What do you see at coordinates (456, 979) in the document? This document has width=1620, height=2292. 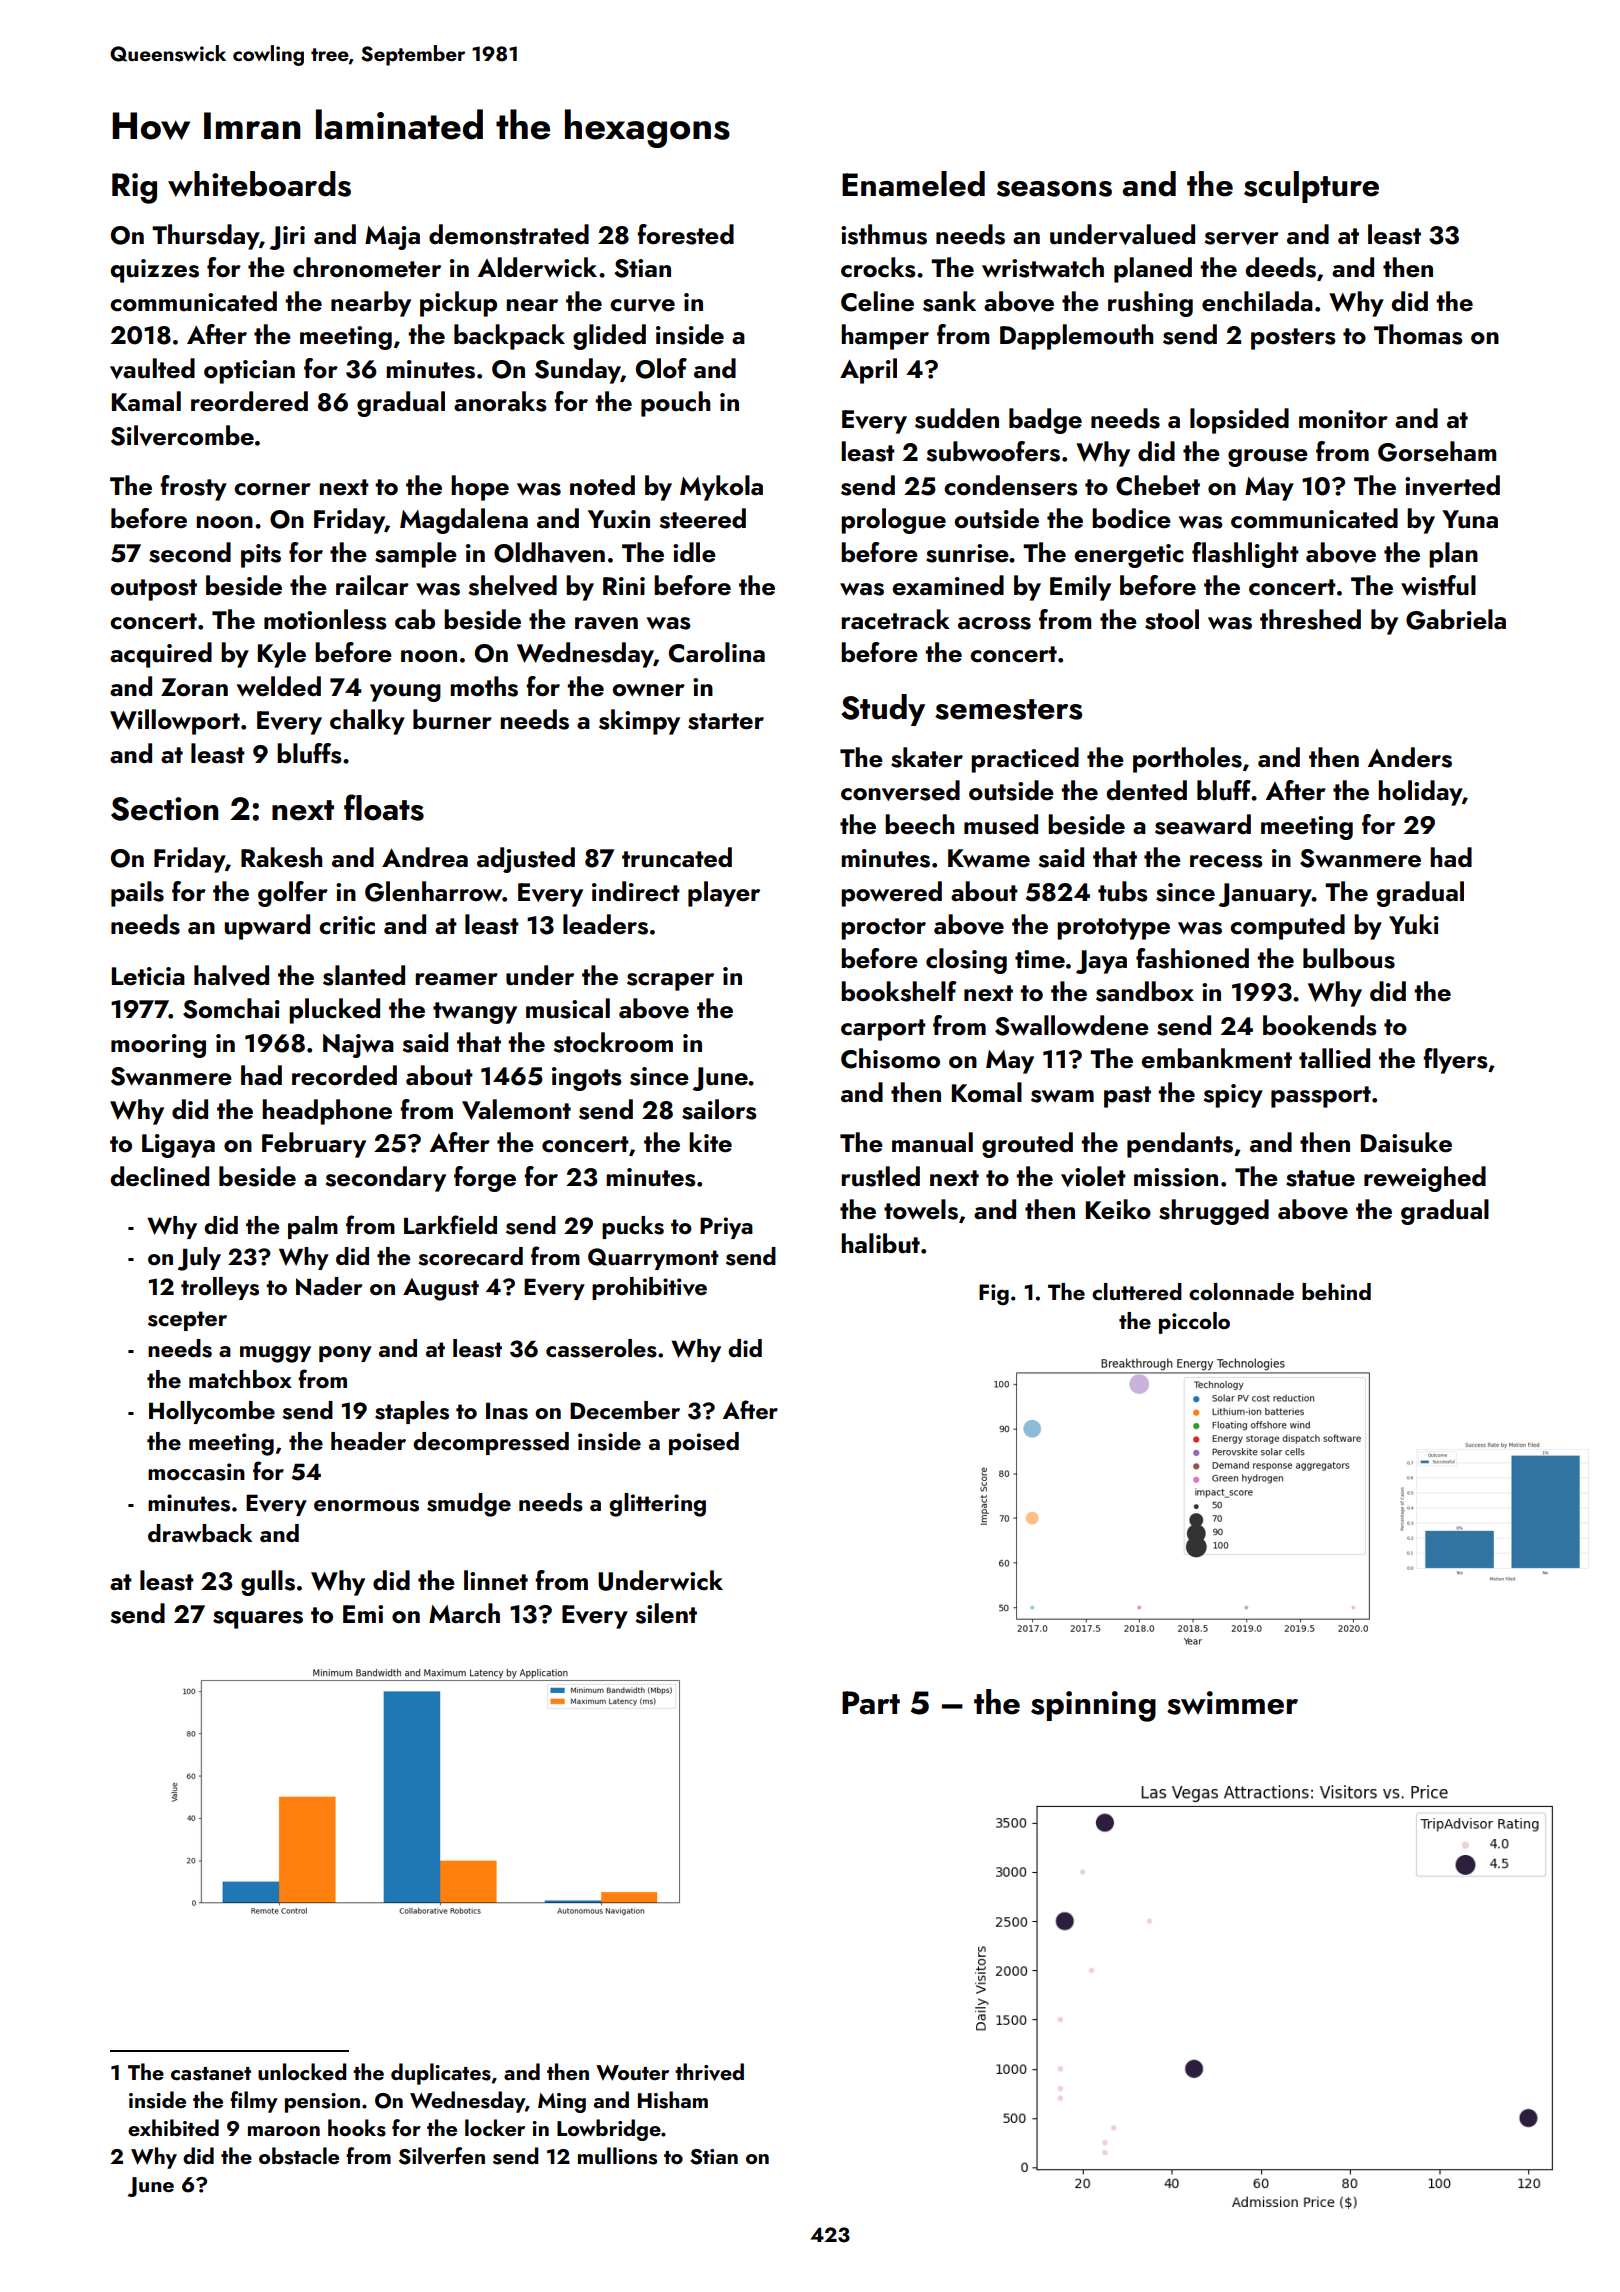 I see `reamer` at bounding box center [456, 979].
